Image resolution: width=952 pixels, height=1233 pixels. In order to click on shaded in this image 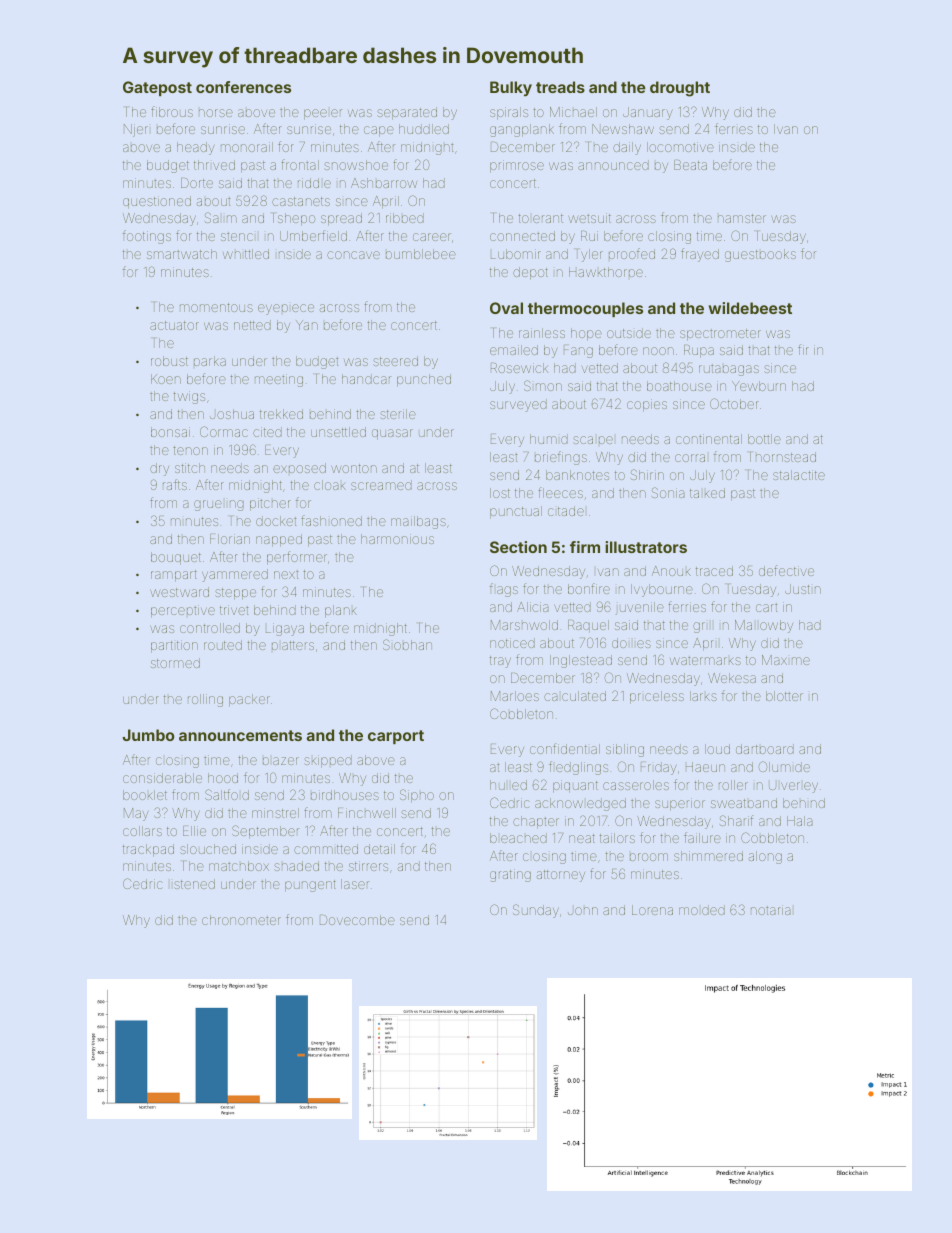, I will do `click(296, 866)`.
